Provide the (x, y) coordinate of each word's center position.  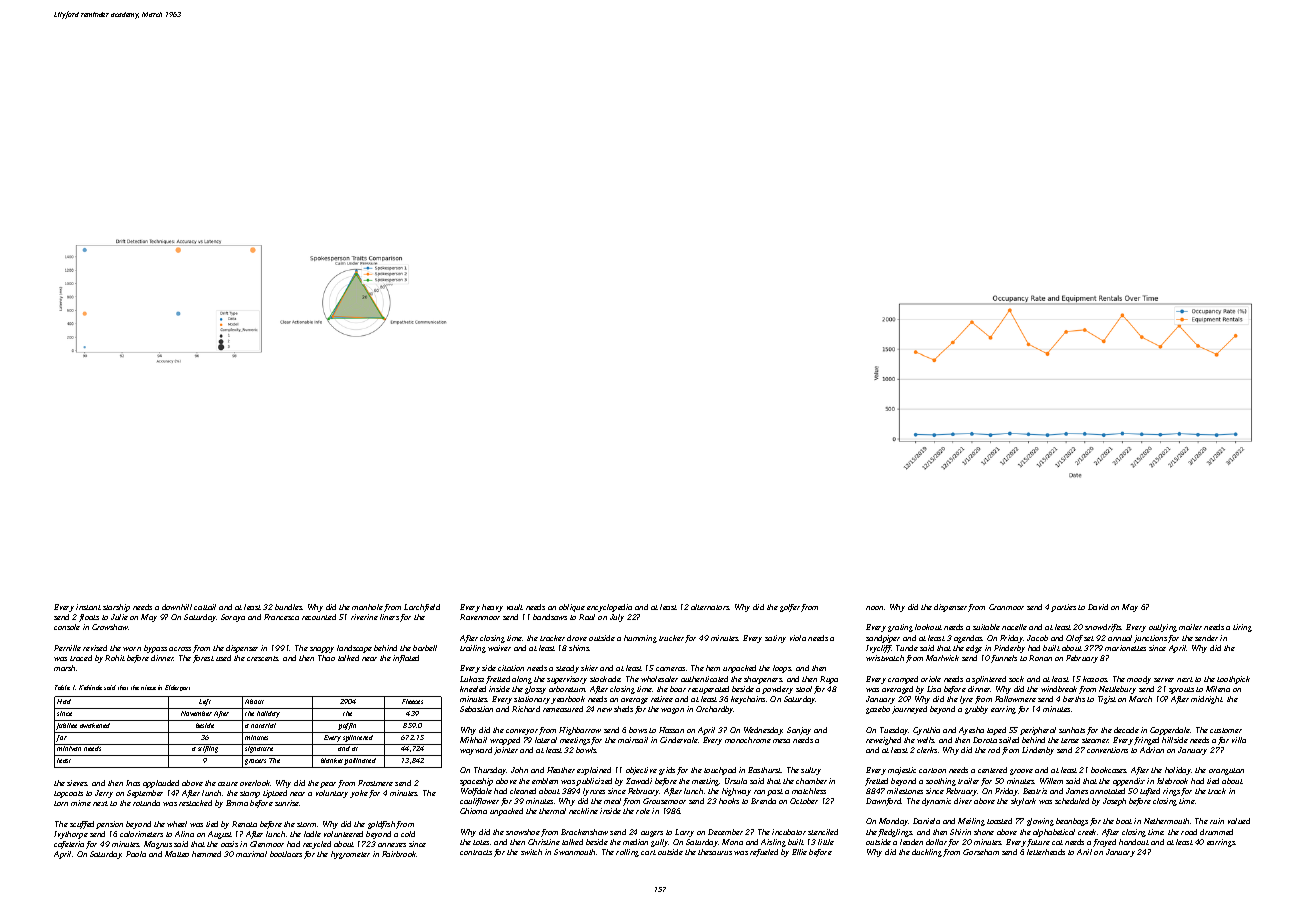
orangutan (1226, 771)
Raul (587, 617)
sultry (811, 771)
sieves (77, 783)
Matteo (177, 854)
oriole (931, 679)
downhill (177, 607)
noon (874, 608)
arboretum (567, 689)
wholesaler (659, 679)
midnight (1207, 700)
